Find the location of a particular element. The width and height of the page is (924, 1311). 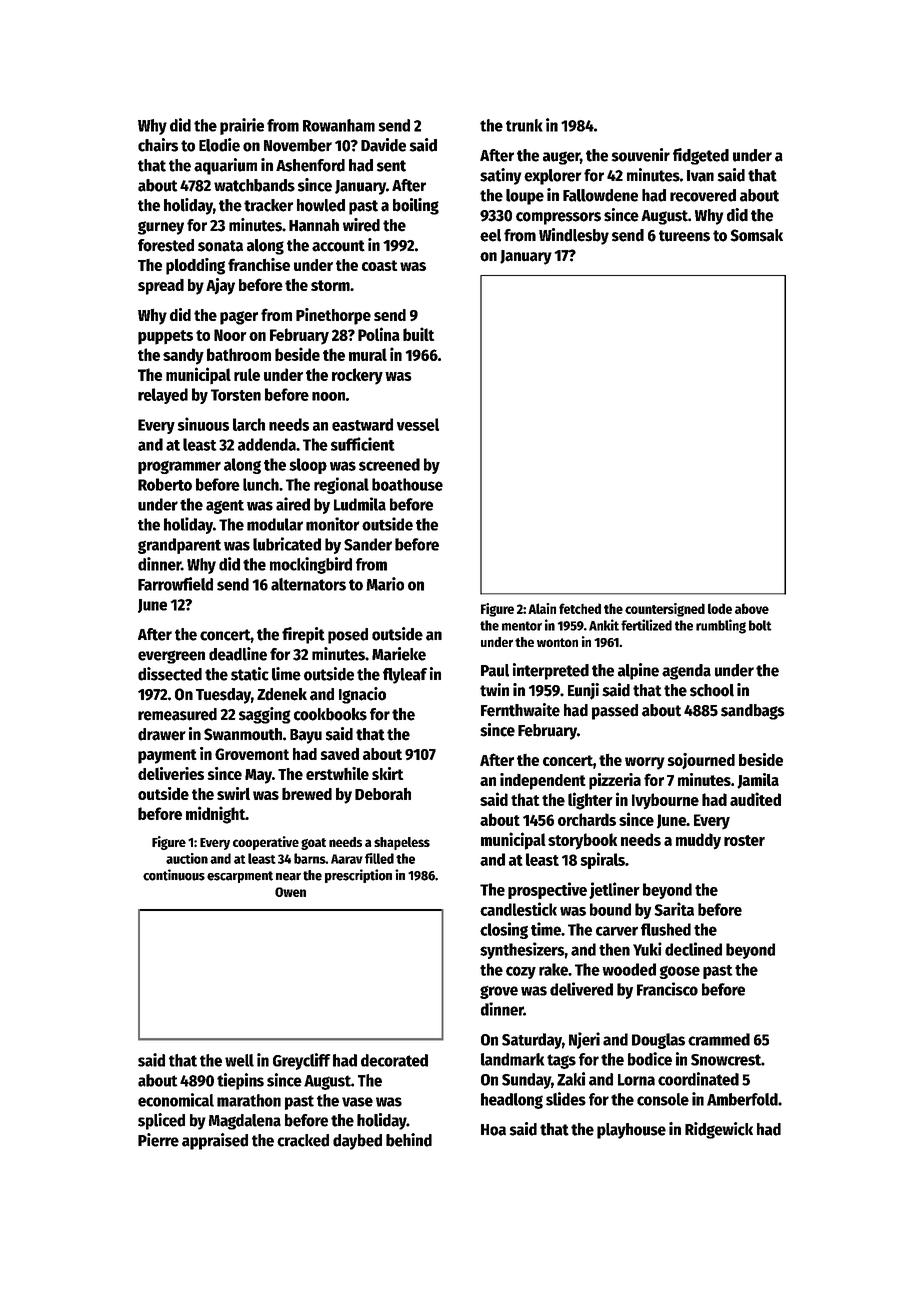

fidgeted is located at coordinates (701, 156).
